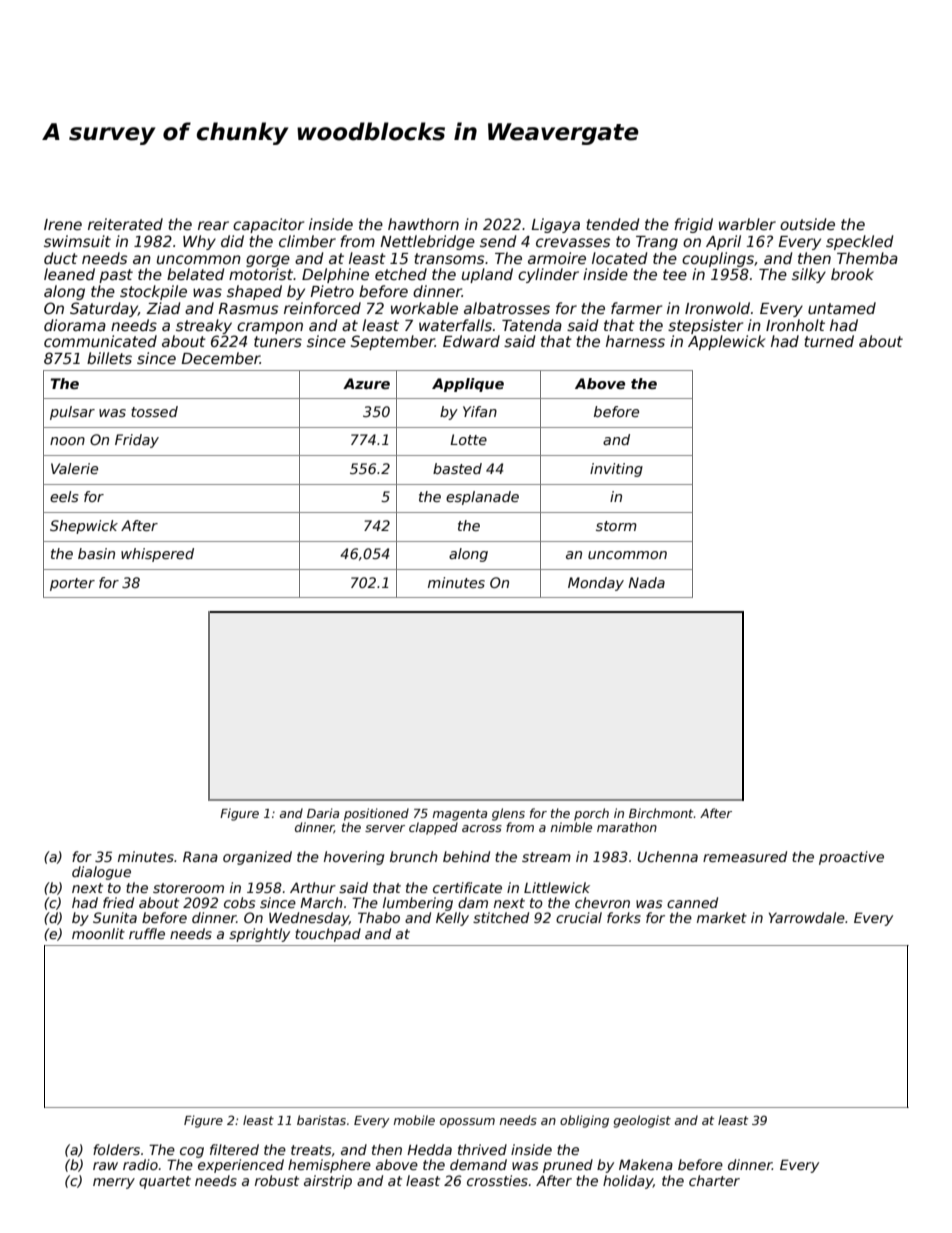 This page has height=1233, width=952. I want to click on turned, so click(829, 341).
